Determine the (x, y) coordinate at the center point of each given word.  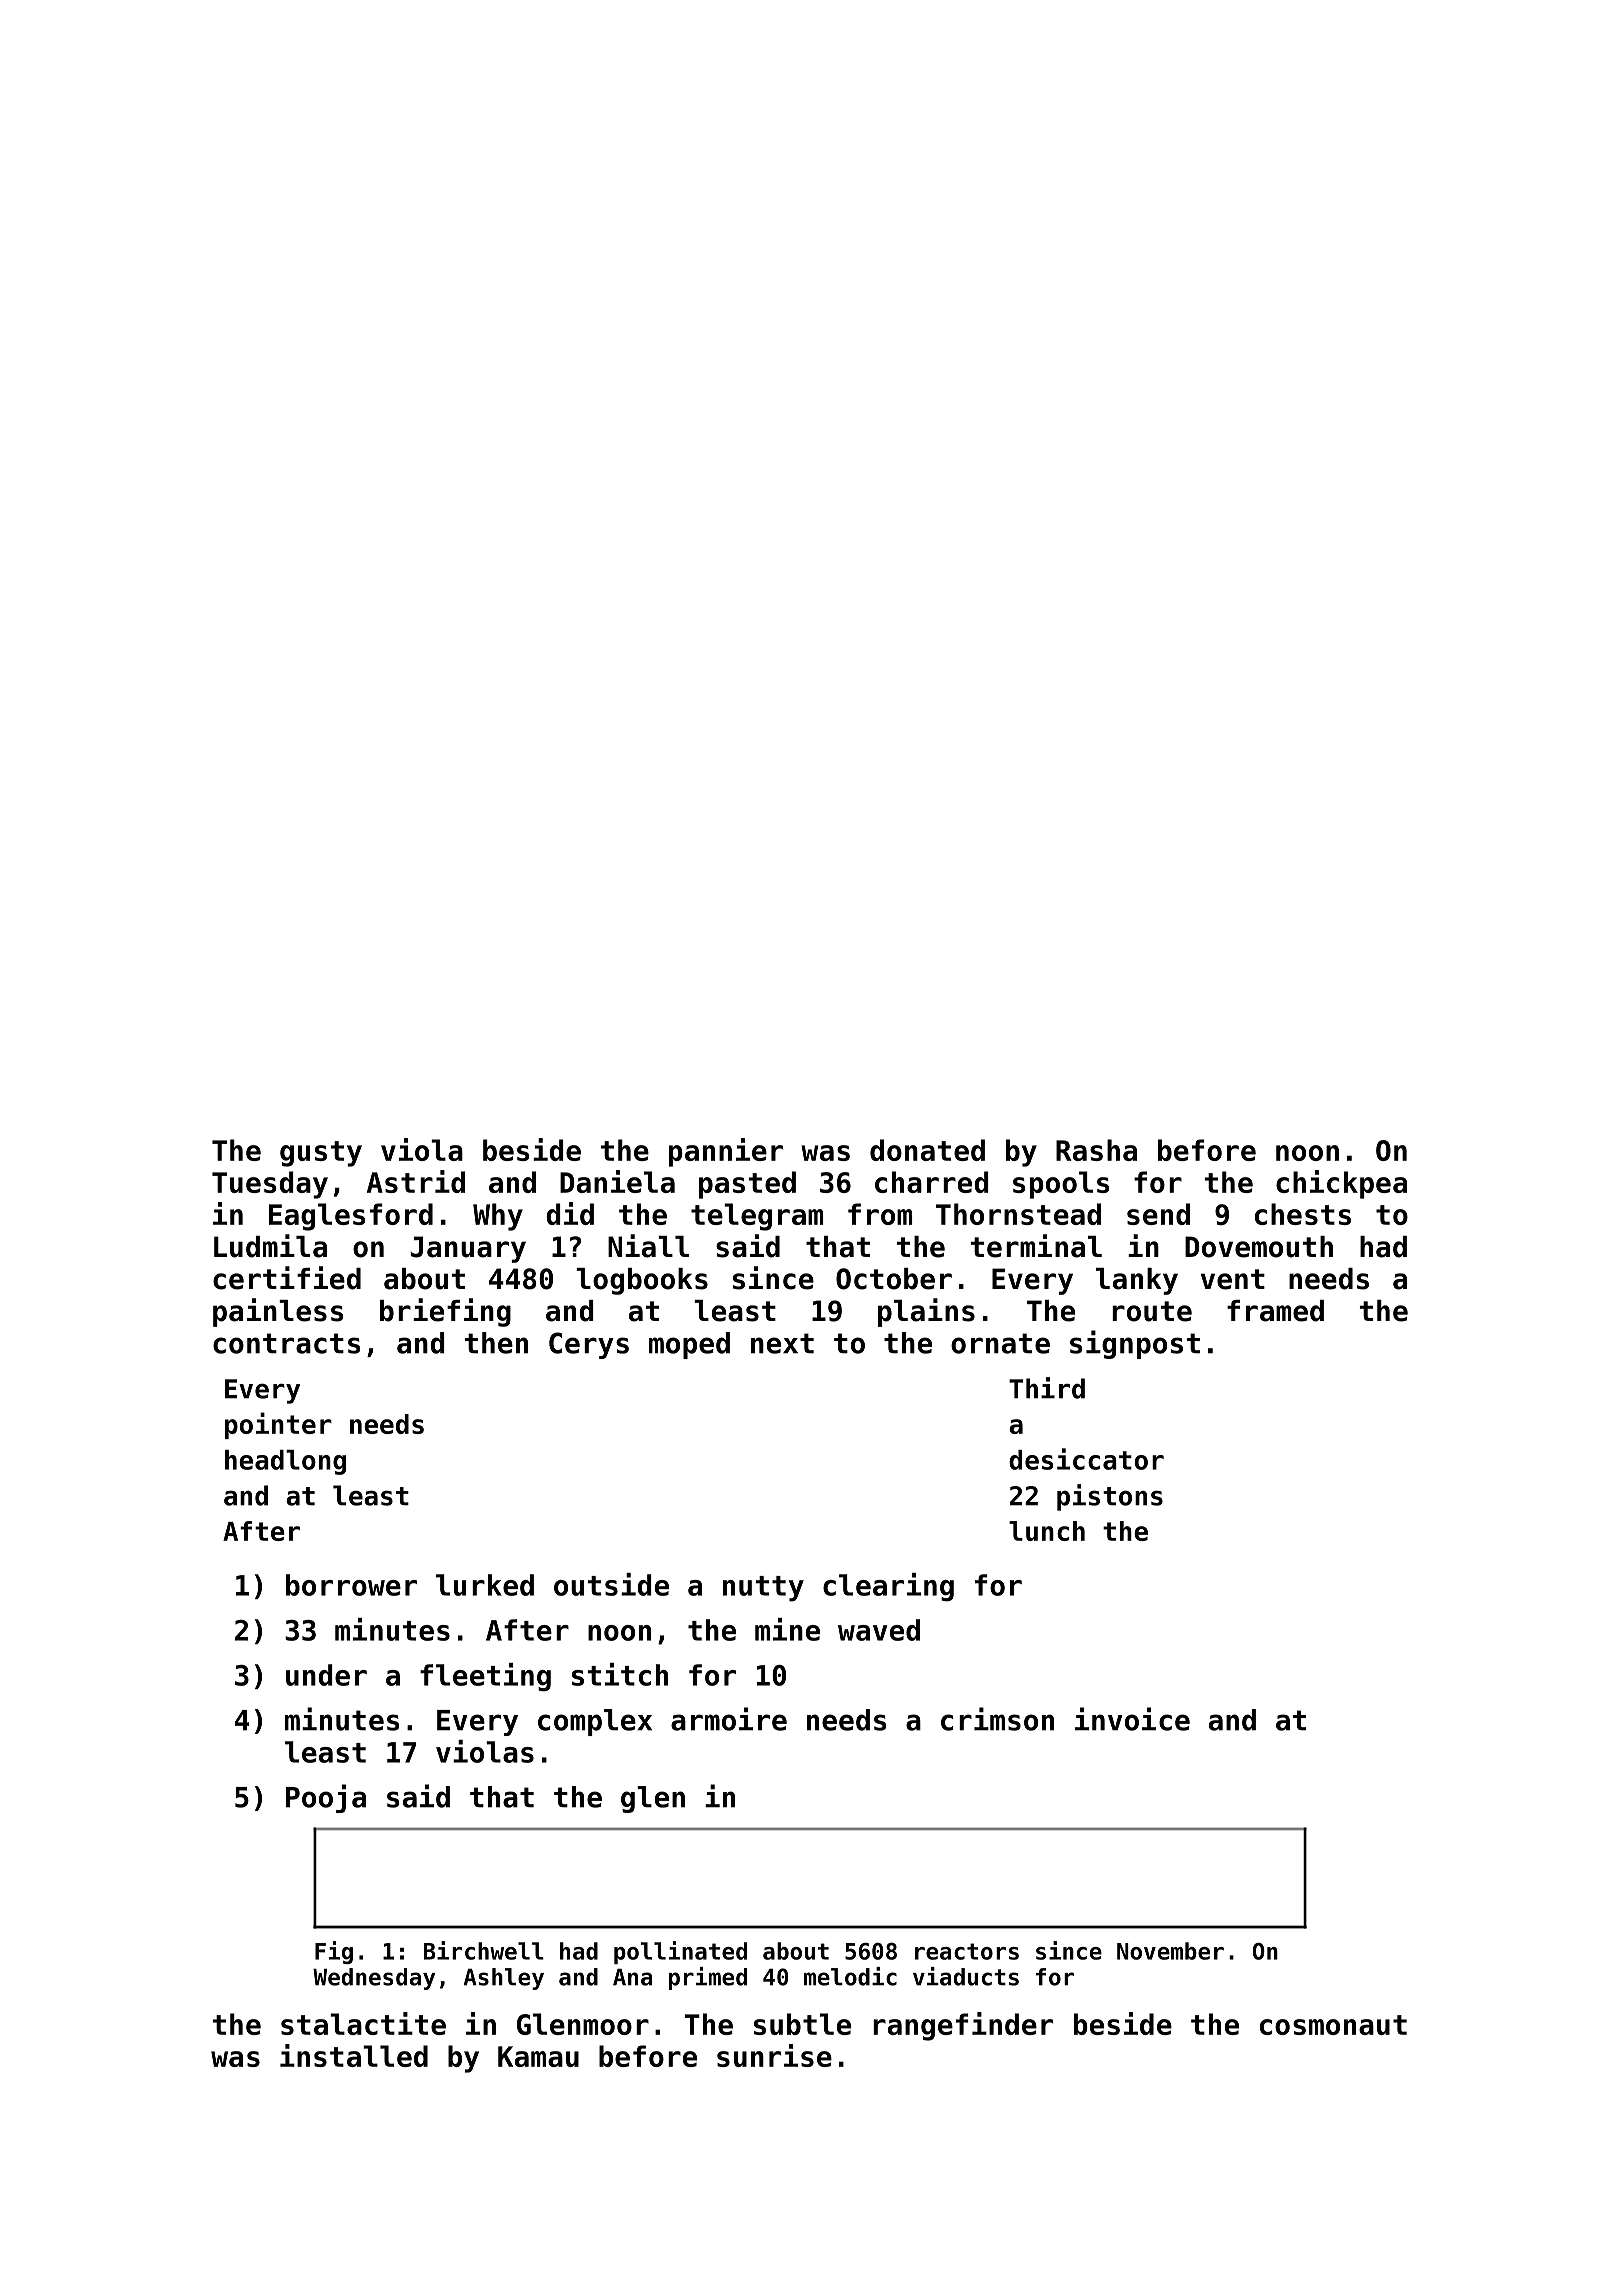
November (1170, 1951)
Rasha (1096, 1150)
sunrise (774, 2055)
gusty (321, 1154)
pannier (726, 1152)
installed (354, 2055)
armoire (729, 1719)
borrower (351, 1585)
